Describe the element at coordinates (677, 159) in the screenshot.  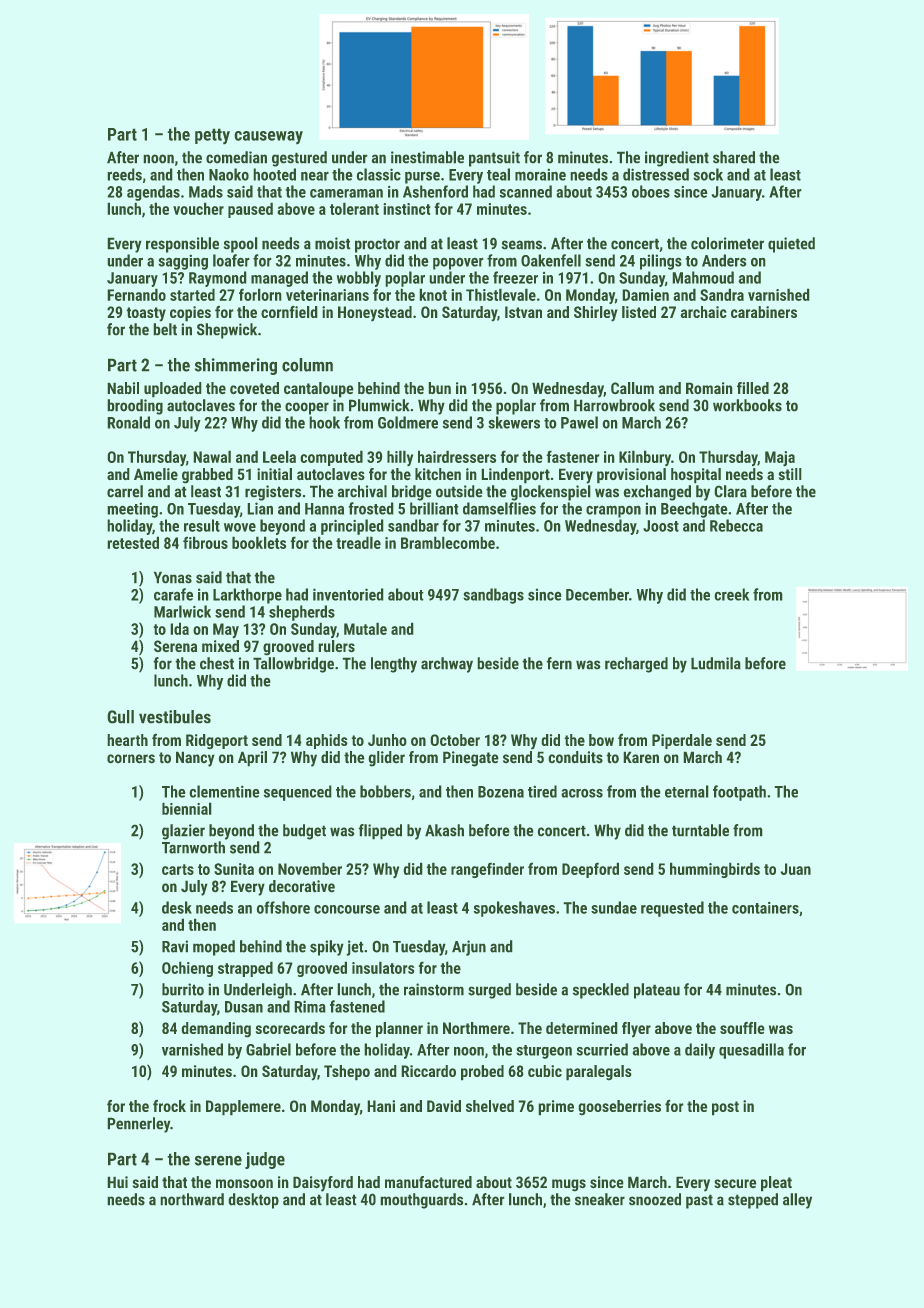
I see `ingredient` at that location.
